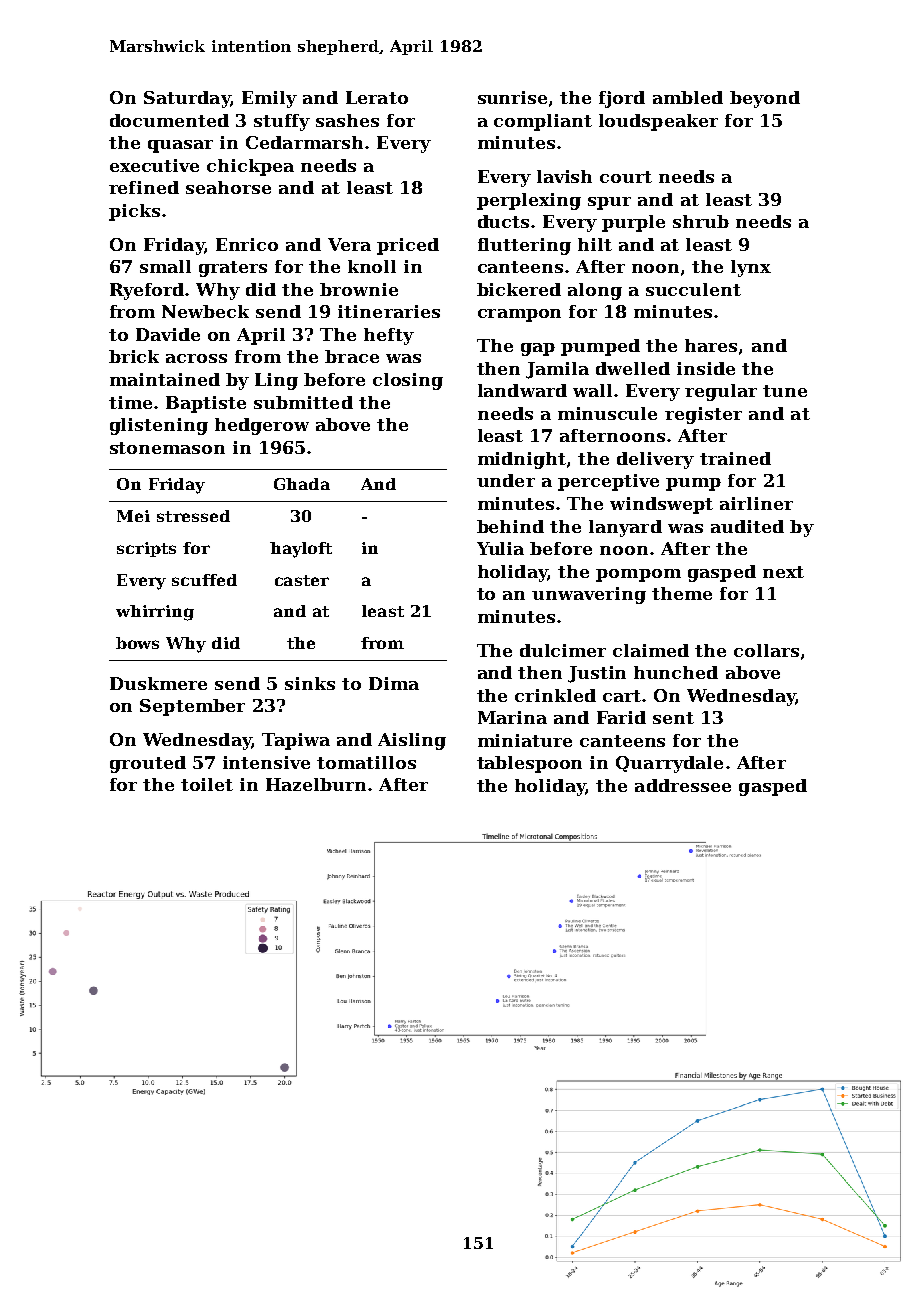 The height and width of the screenshot is (1308, 924). Describe the element at coordinates (766, 650) in the screenshot. I see `collars` at that location.
